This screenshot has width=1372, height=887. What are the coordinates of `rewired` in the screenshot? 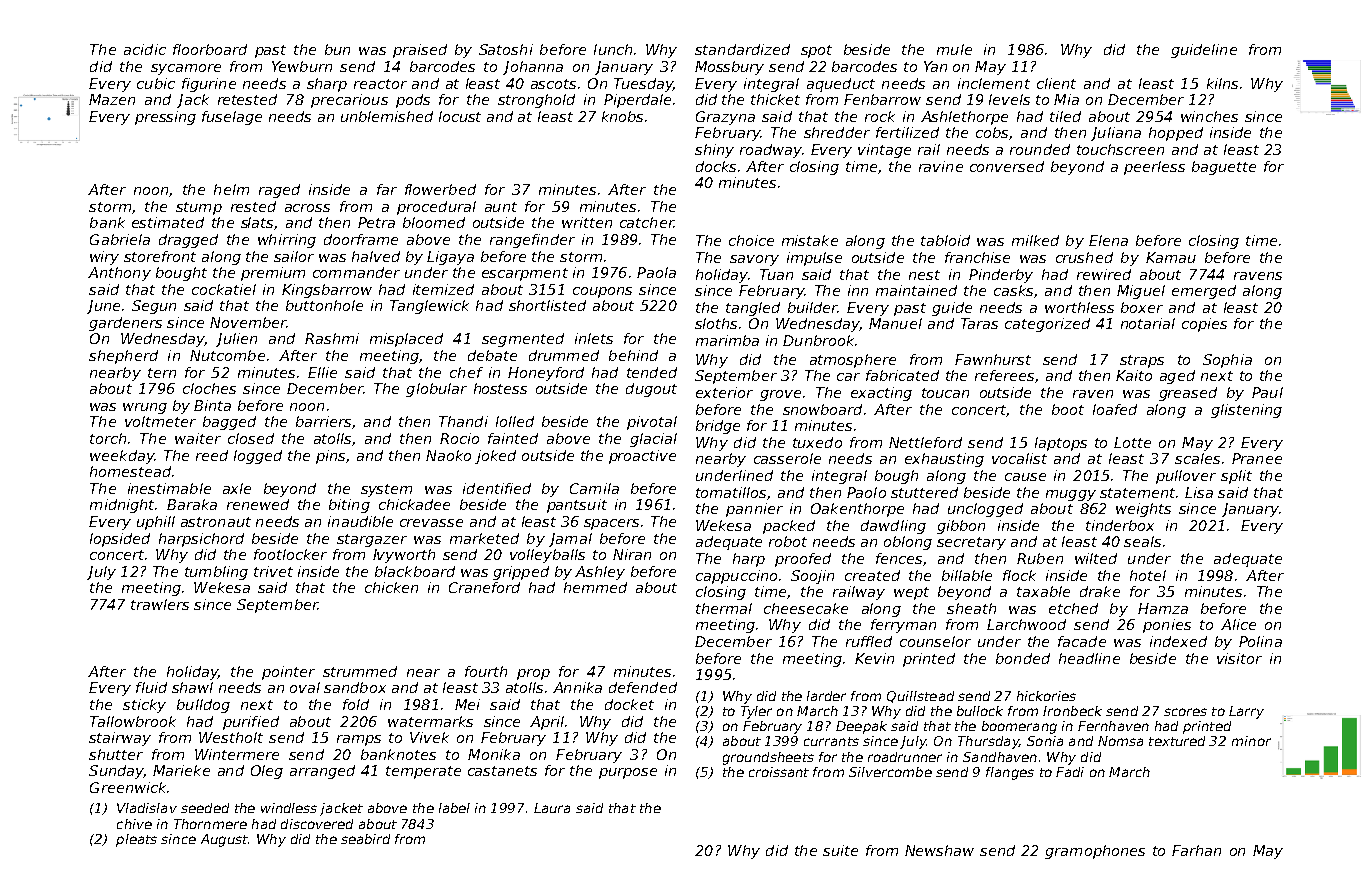 It's located at (1104, 274).
